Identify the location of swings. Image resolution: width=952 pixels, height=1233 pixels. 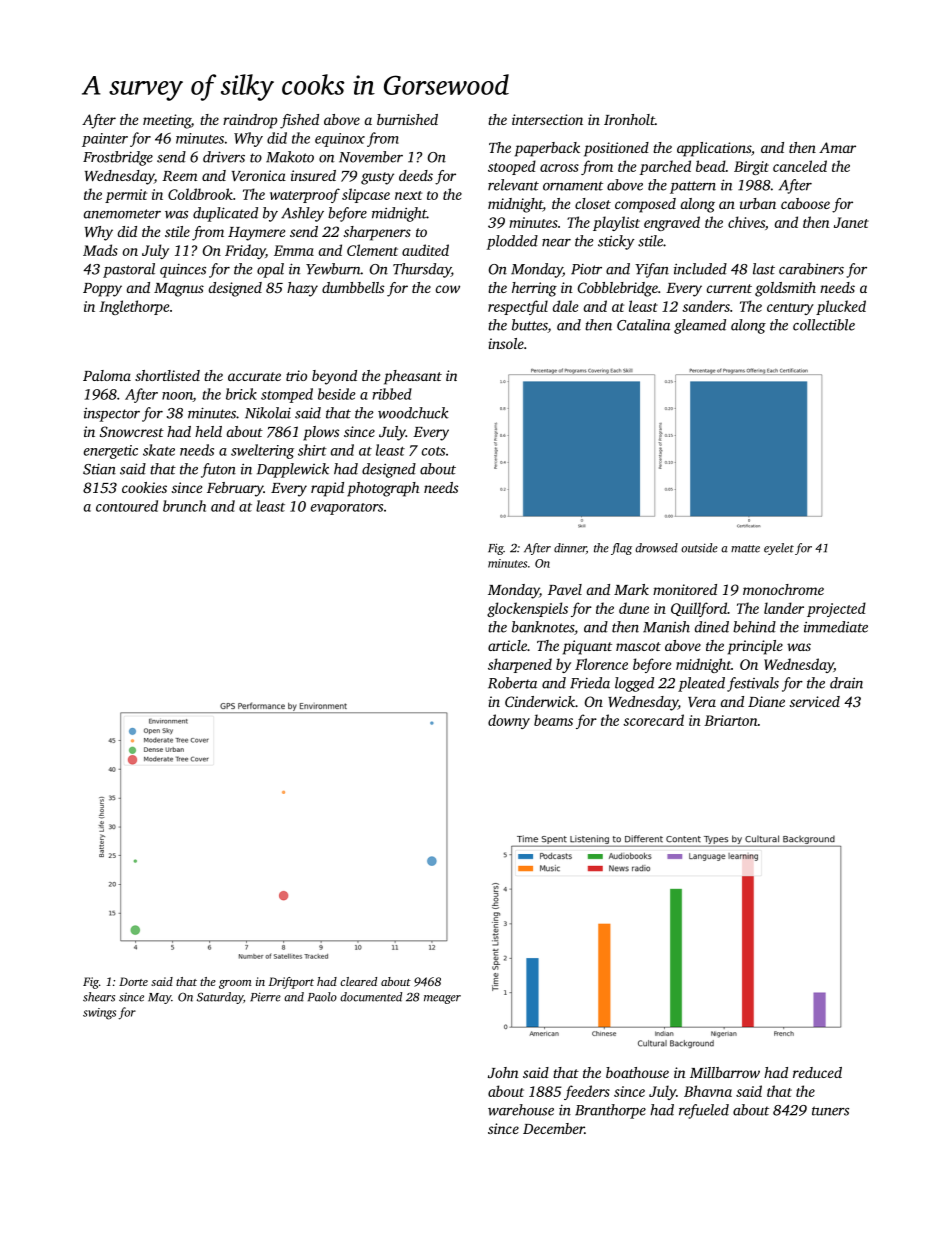
(99, 1014).
